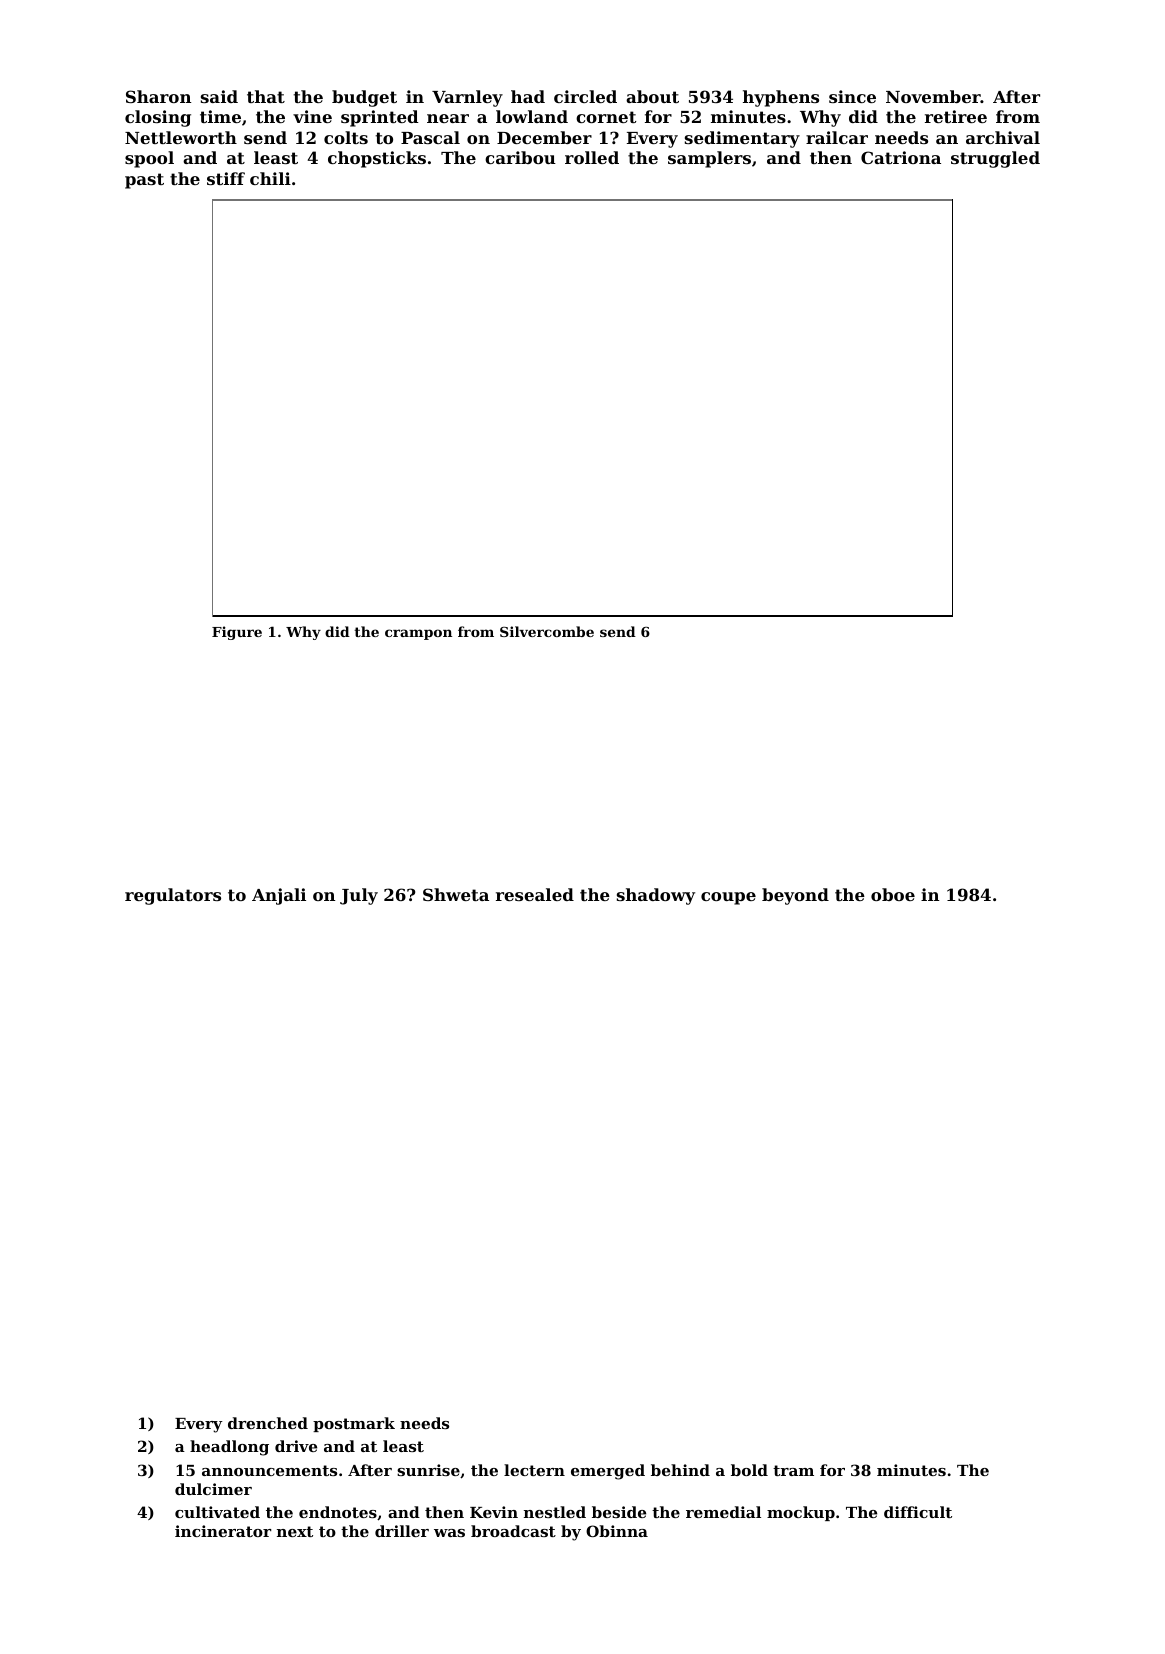  What do you see at coordinates (149, 159) in the screenshot?
I see `spool` at bounding box center [149, 159].
